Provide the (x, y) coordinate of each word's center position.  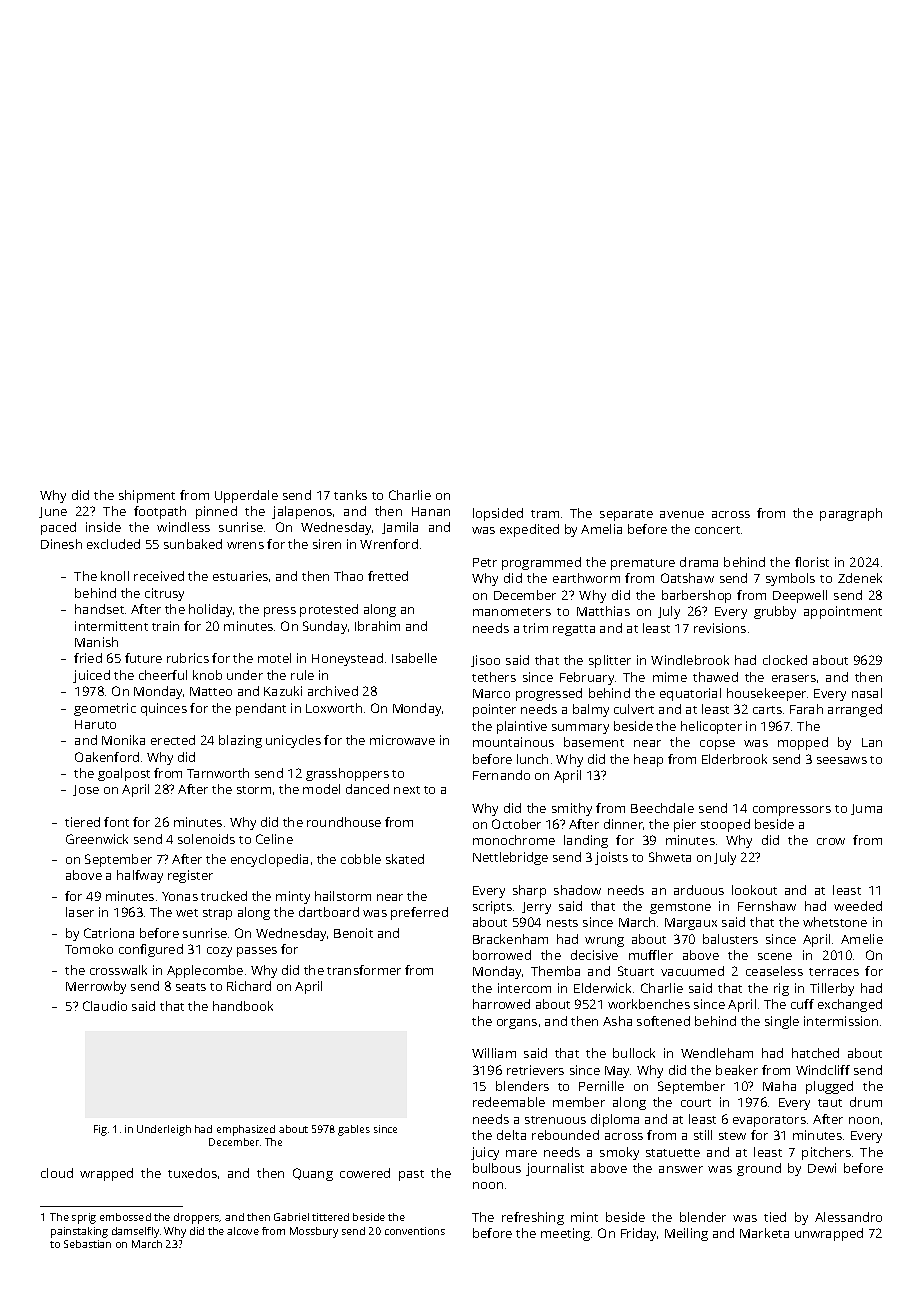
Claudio (105, 1006)
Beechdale (662, 808)
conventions (415, 1231)
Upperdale (246, 496)
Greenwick (97, 839)
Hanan (431, 511)
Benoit (353, 933)
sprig (84, 1218)
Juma (866, 809)
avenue (682, 514)
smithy (572, 809)
